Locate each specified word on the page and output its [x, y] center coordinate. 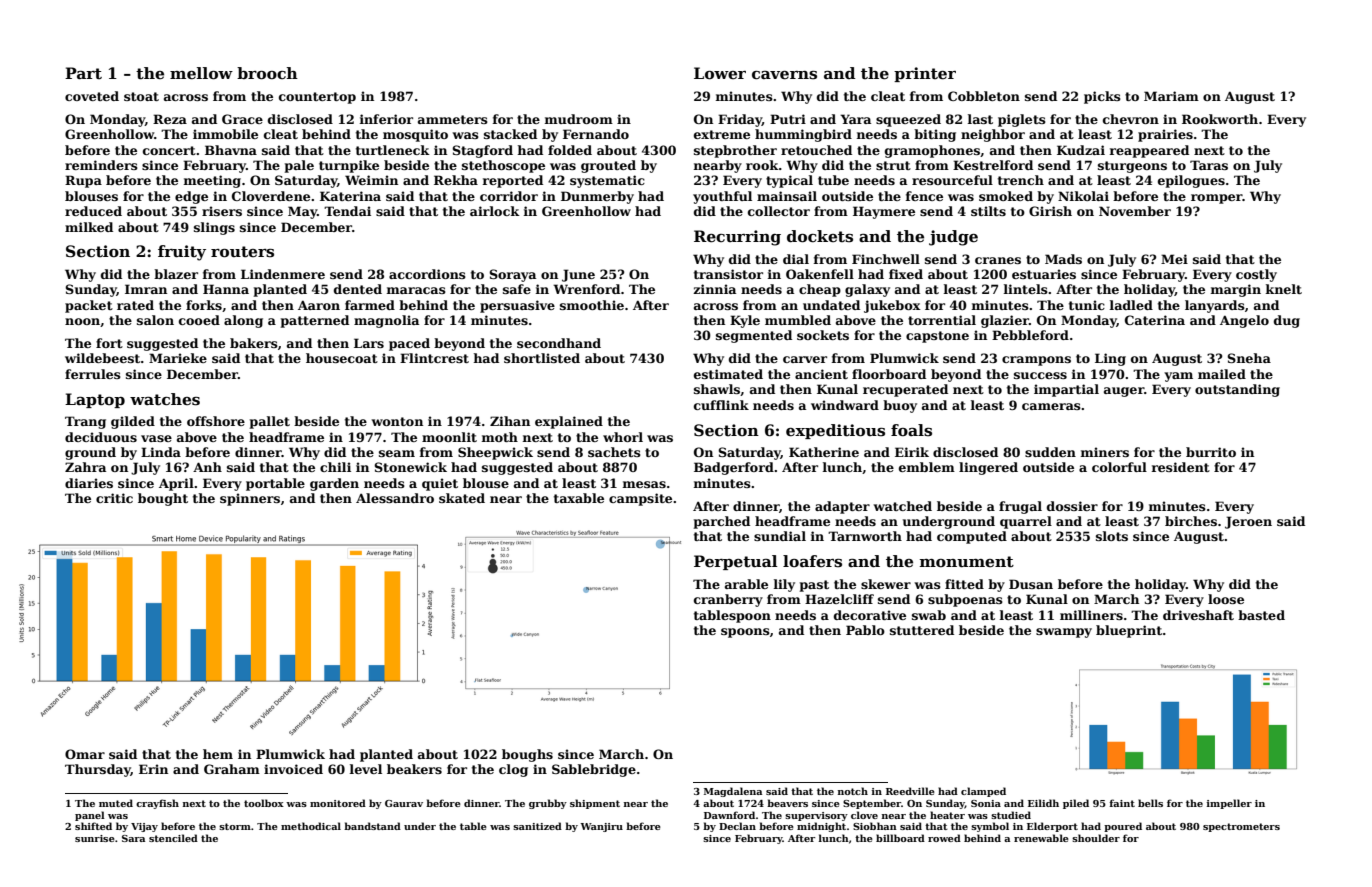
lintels [1026, 289]
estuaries [1044, 274]
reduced [93, 211]
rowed [944, 838]
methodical [311, 826]
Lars [369, 343]
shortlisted [542, 358]
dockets [820, 236]
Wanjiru [601, 827]
